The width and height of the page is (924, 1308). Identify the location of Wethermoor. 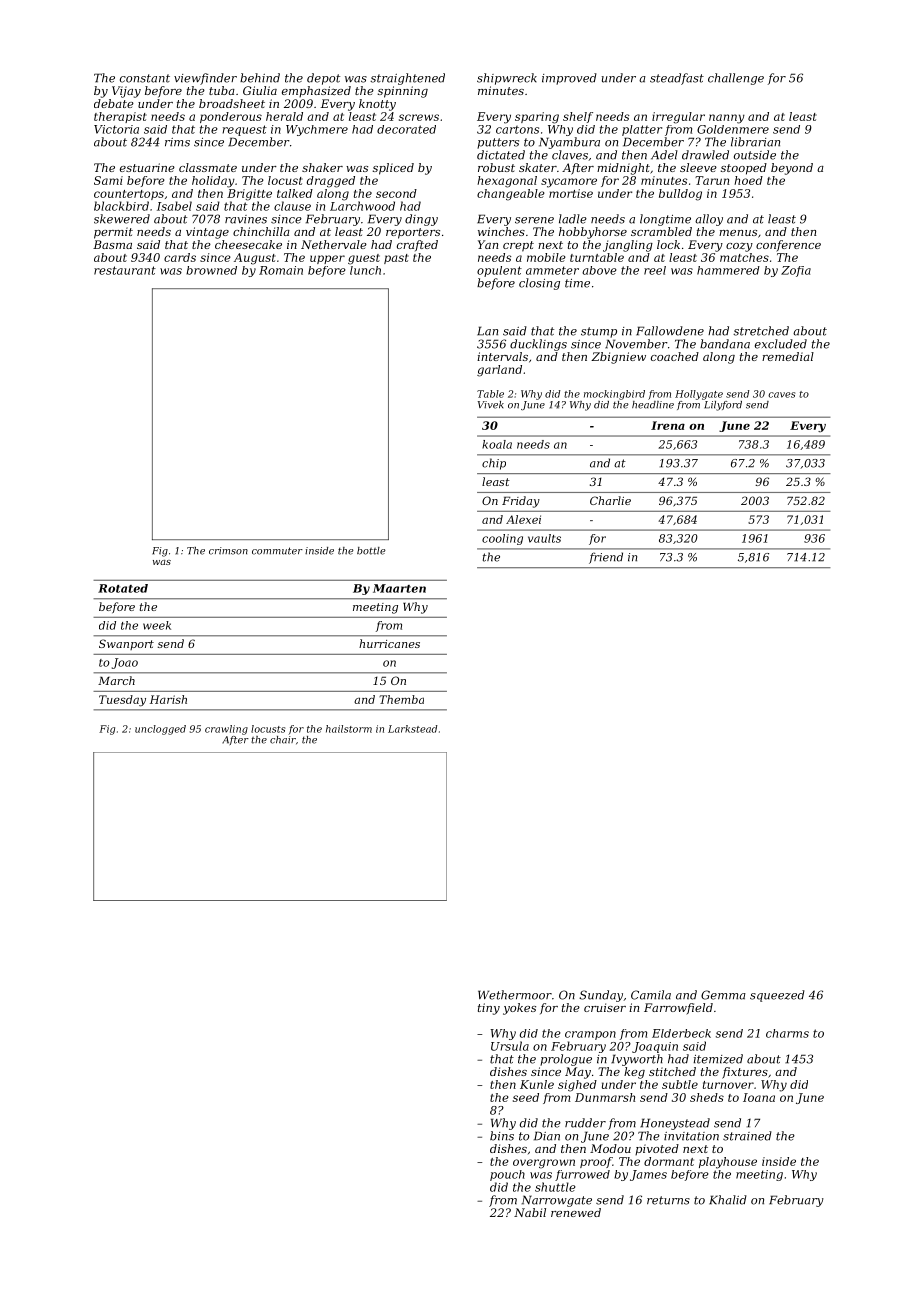
(515, 995).
